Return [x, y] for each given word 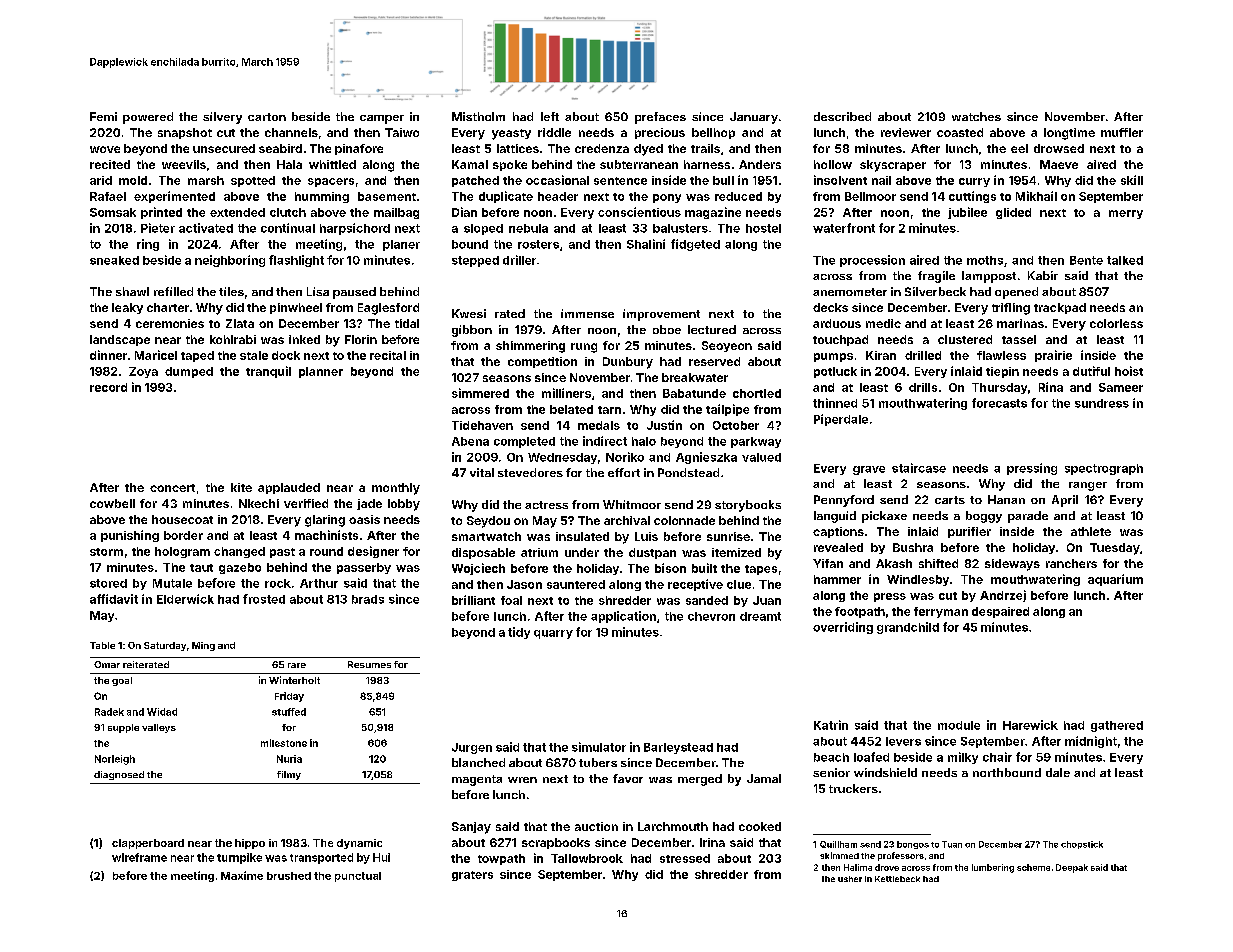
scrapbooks [556, 843]
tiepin [1002, 372]
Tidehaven [482, 425]
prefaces [660, 118]
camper [382, 119]
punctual [358, 877]
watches [976, 116]
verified [306, 503]
